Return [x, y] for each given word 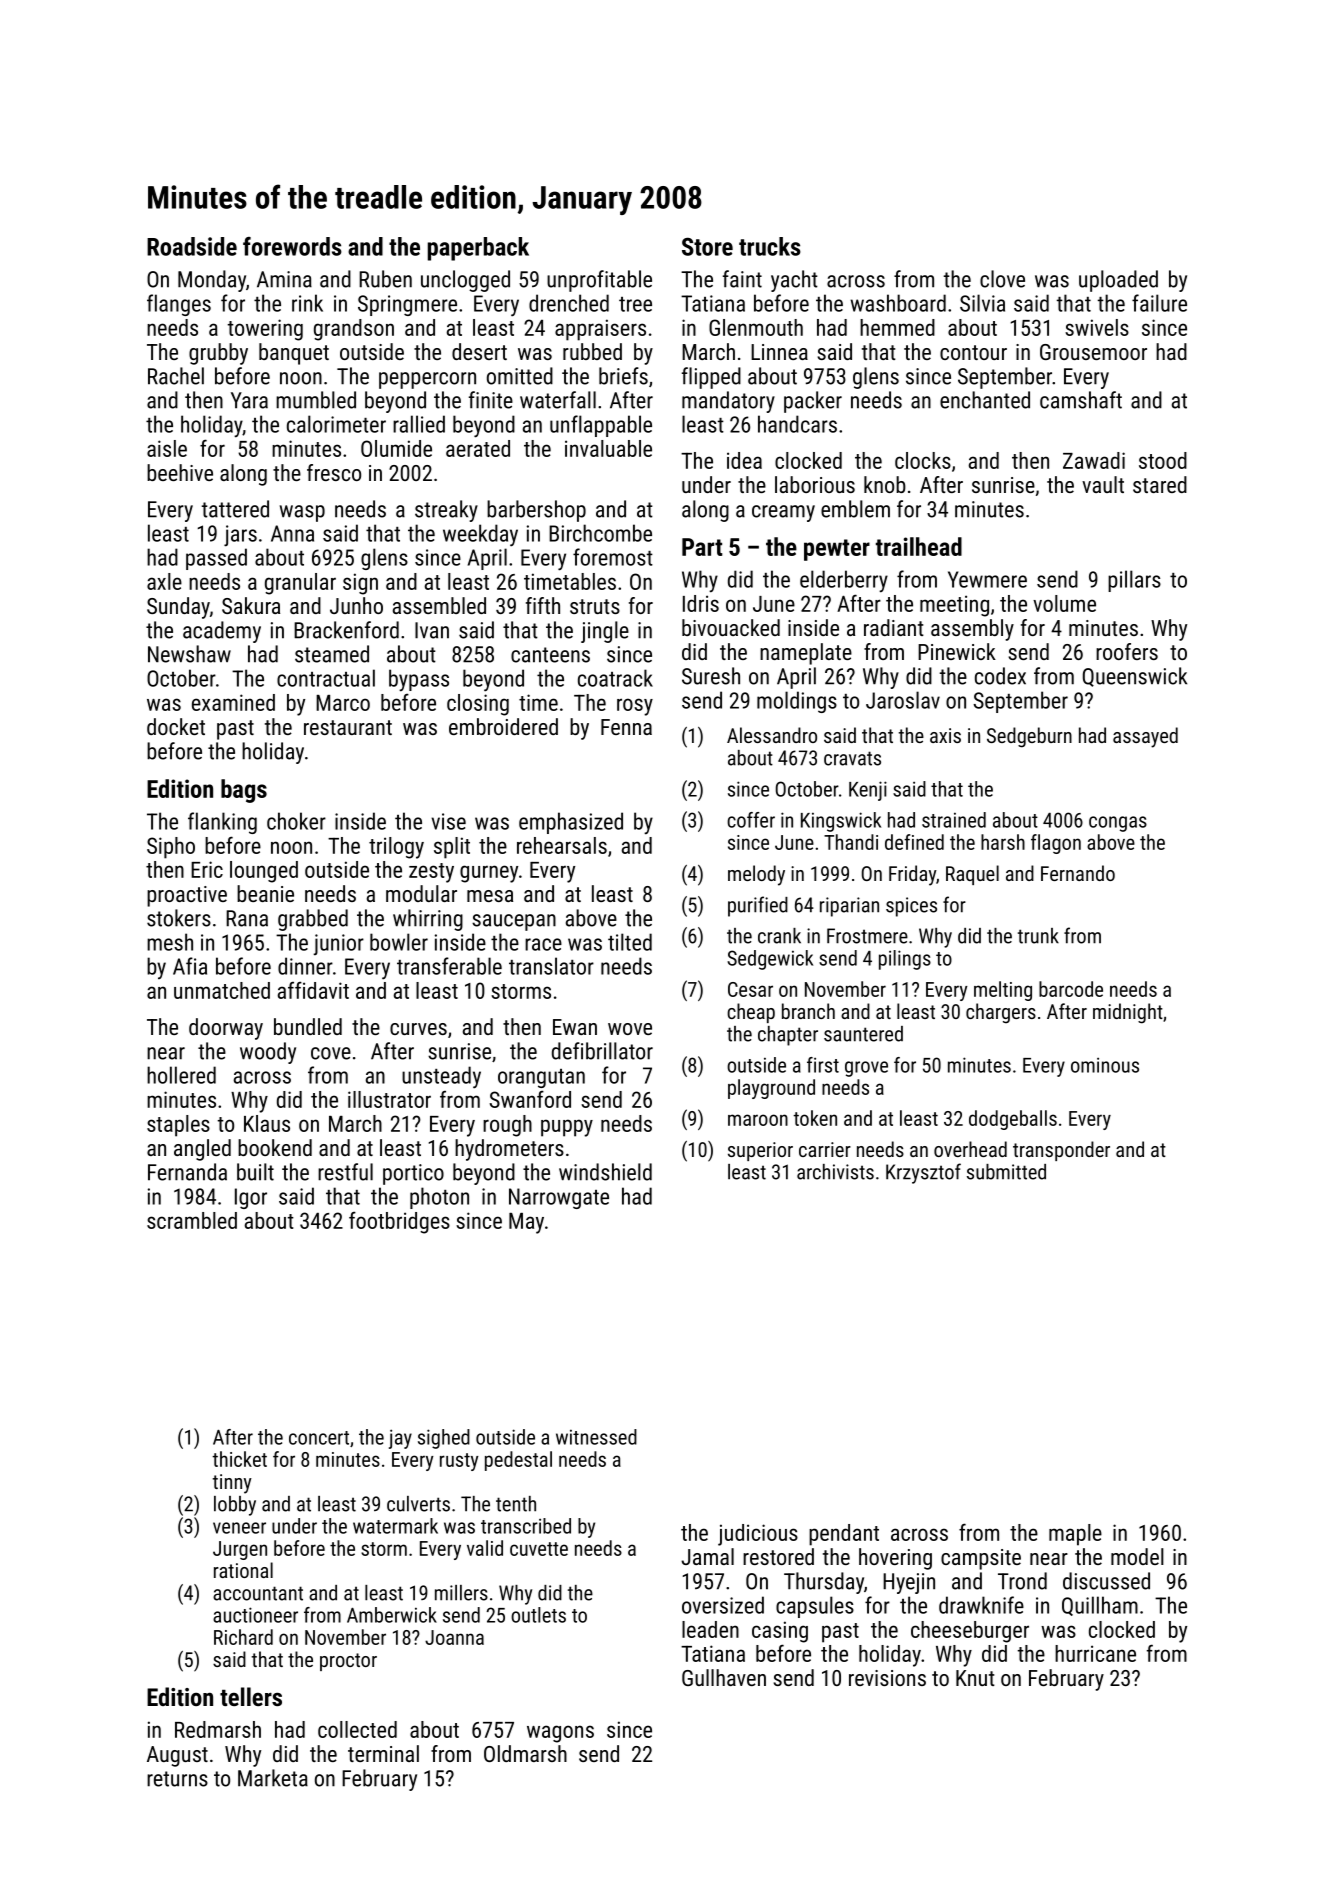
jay [400, 1439]
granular [300, 584]
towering [265, 330]
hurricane [1095, 1653]
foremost [613, 557]
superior [760, 1151]
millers [461, 1593]
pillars [1134, 581]
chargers [1001, 1013]
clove [1002, 279]
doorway [226, 1029]
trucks [770, 246]
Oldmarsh [525, 1753]
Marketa [273, 1778]
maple [1075, 1535]
